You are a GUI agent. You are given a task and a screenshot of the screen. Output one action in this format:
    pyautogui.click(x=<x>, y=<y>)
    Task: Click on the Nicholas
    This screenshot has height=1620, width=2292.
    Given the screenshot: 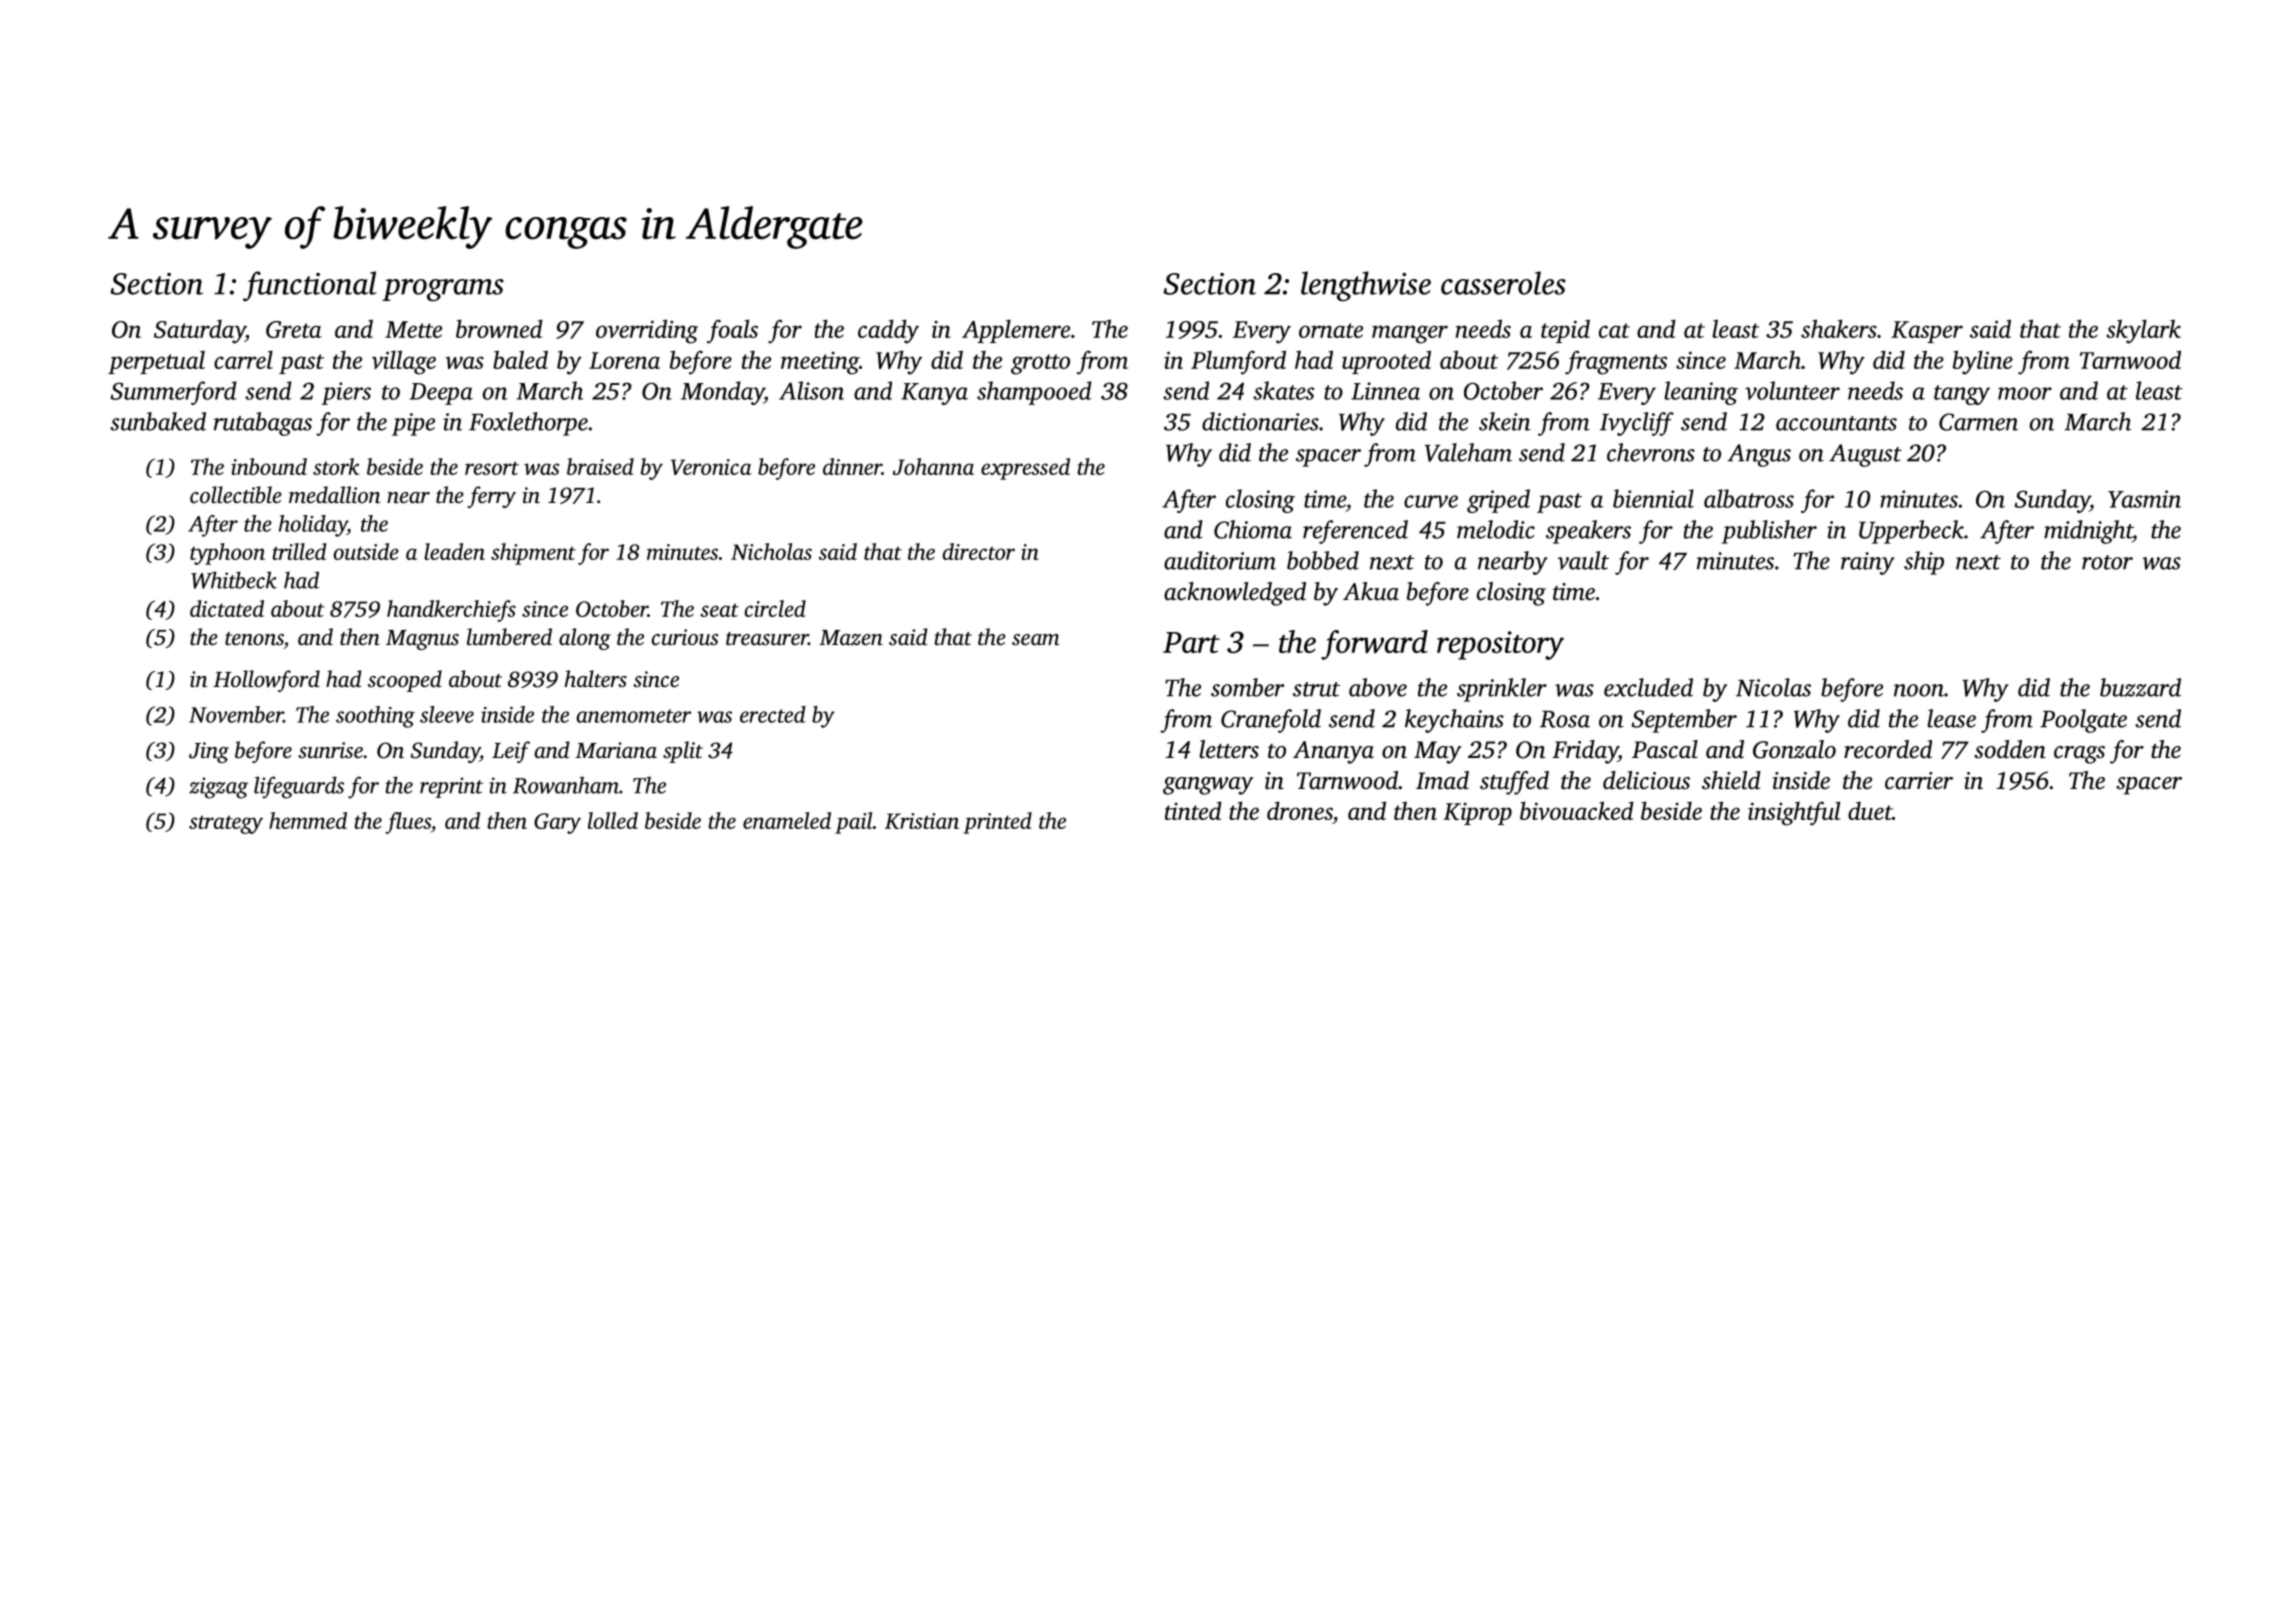 What is the action you would take?
    pyautogui.click(x=771, y=551)
